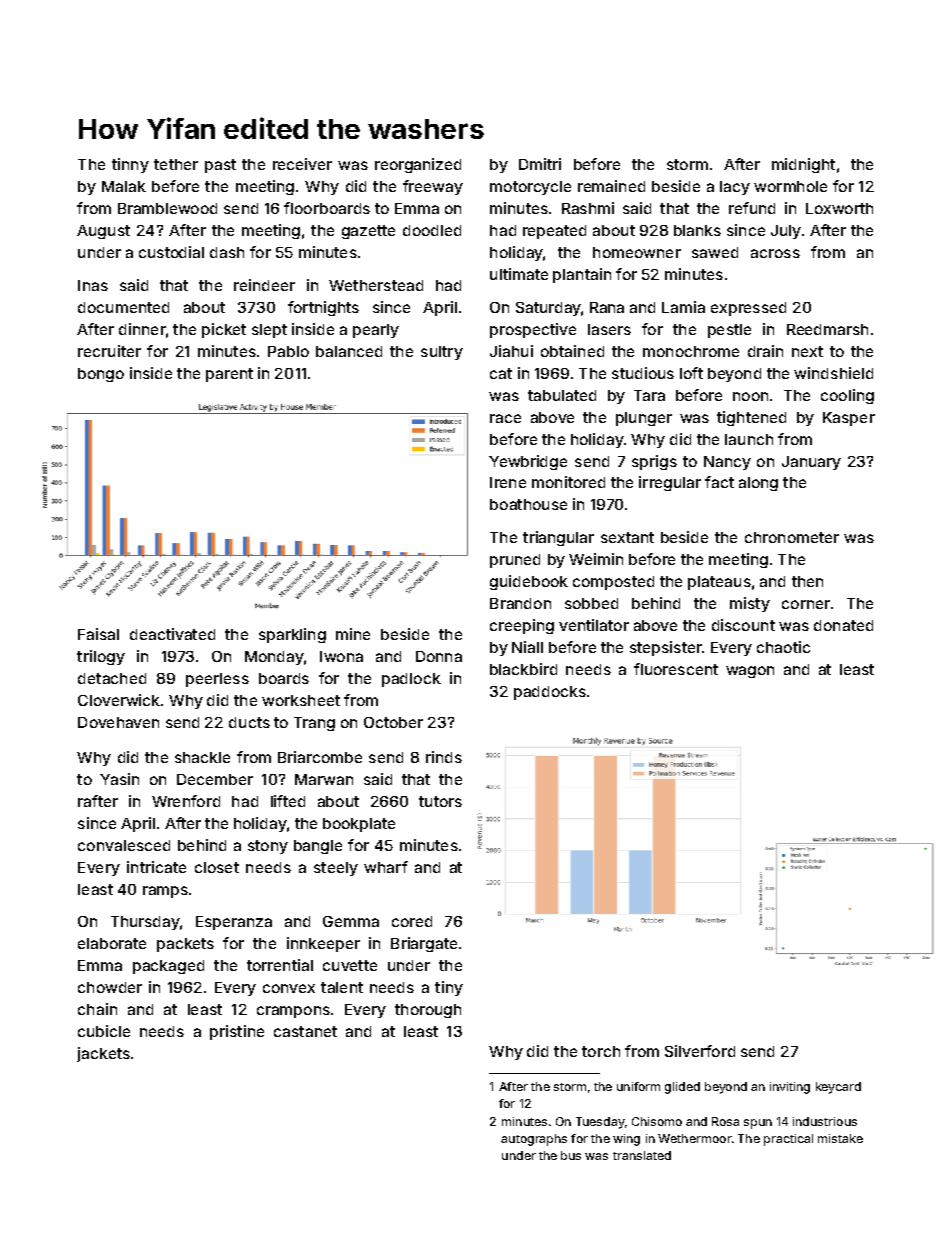  Describe the element at coordinates (530, 188) in the page. I see `motorcycle` at that location.
